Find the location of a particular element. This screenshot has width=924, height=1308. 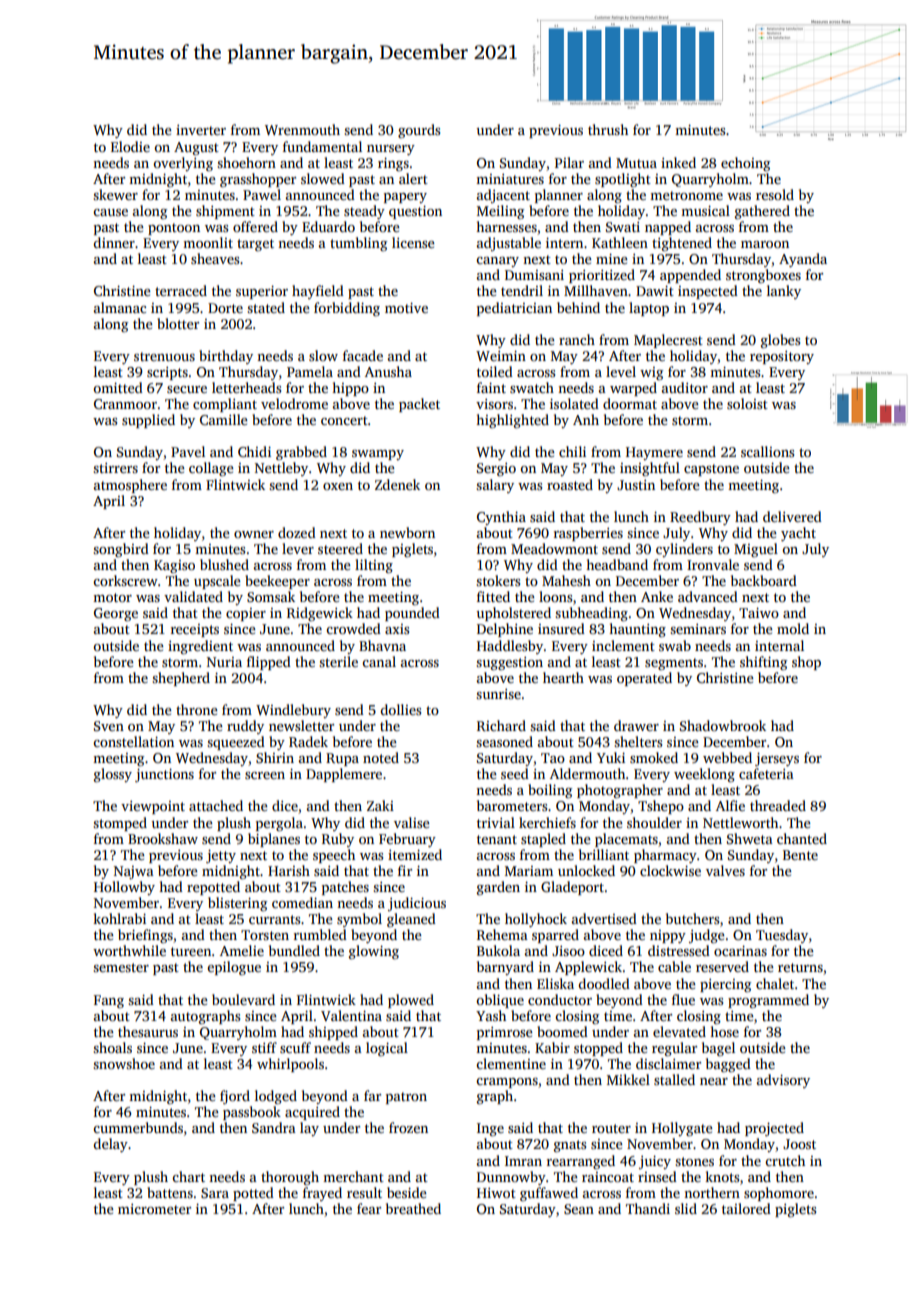

gourds is located at coordinates (419, 131).
